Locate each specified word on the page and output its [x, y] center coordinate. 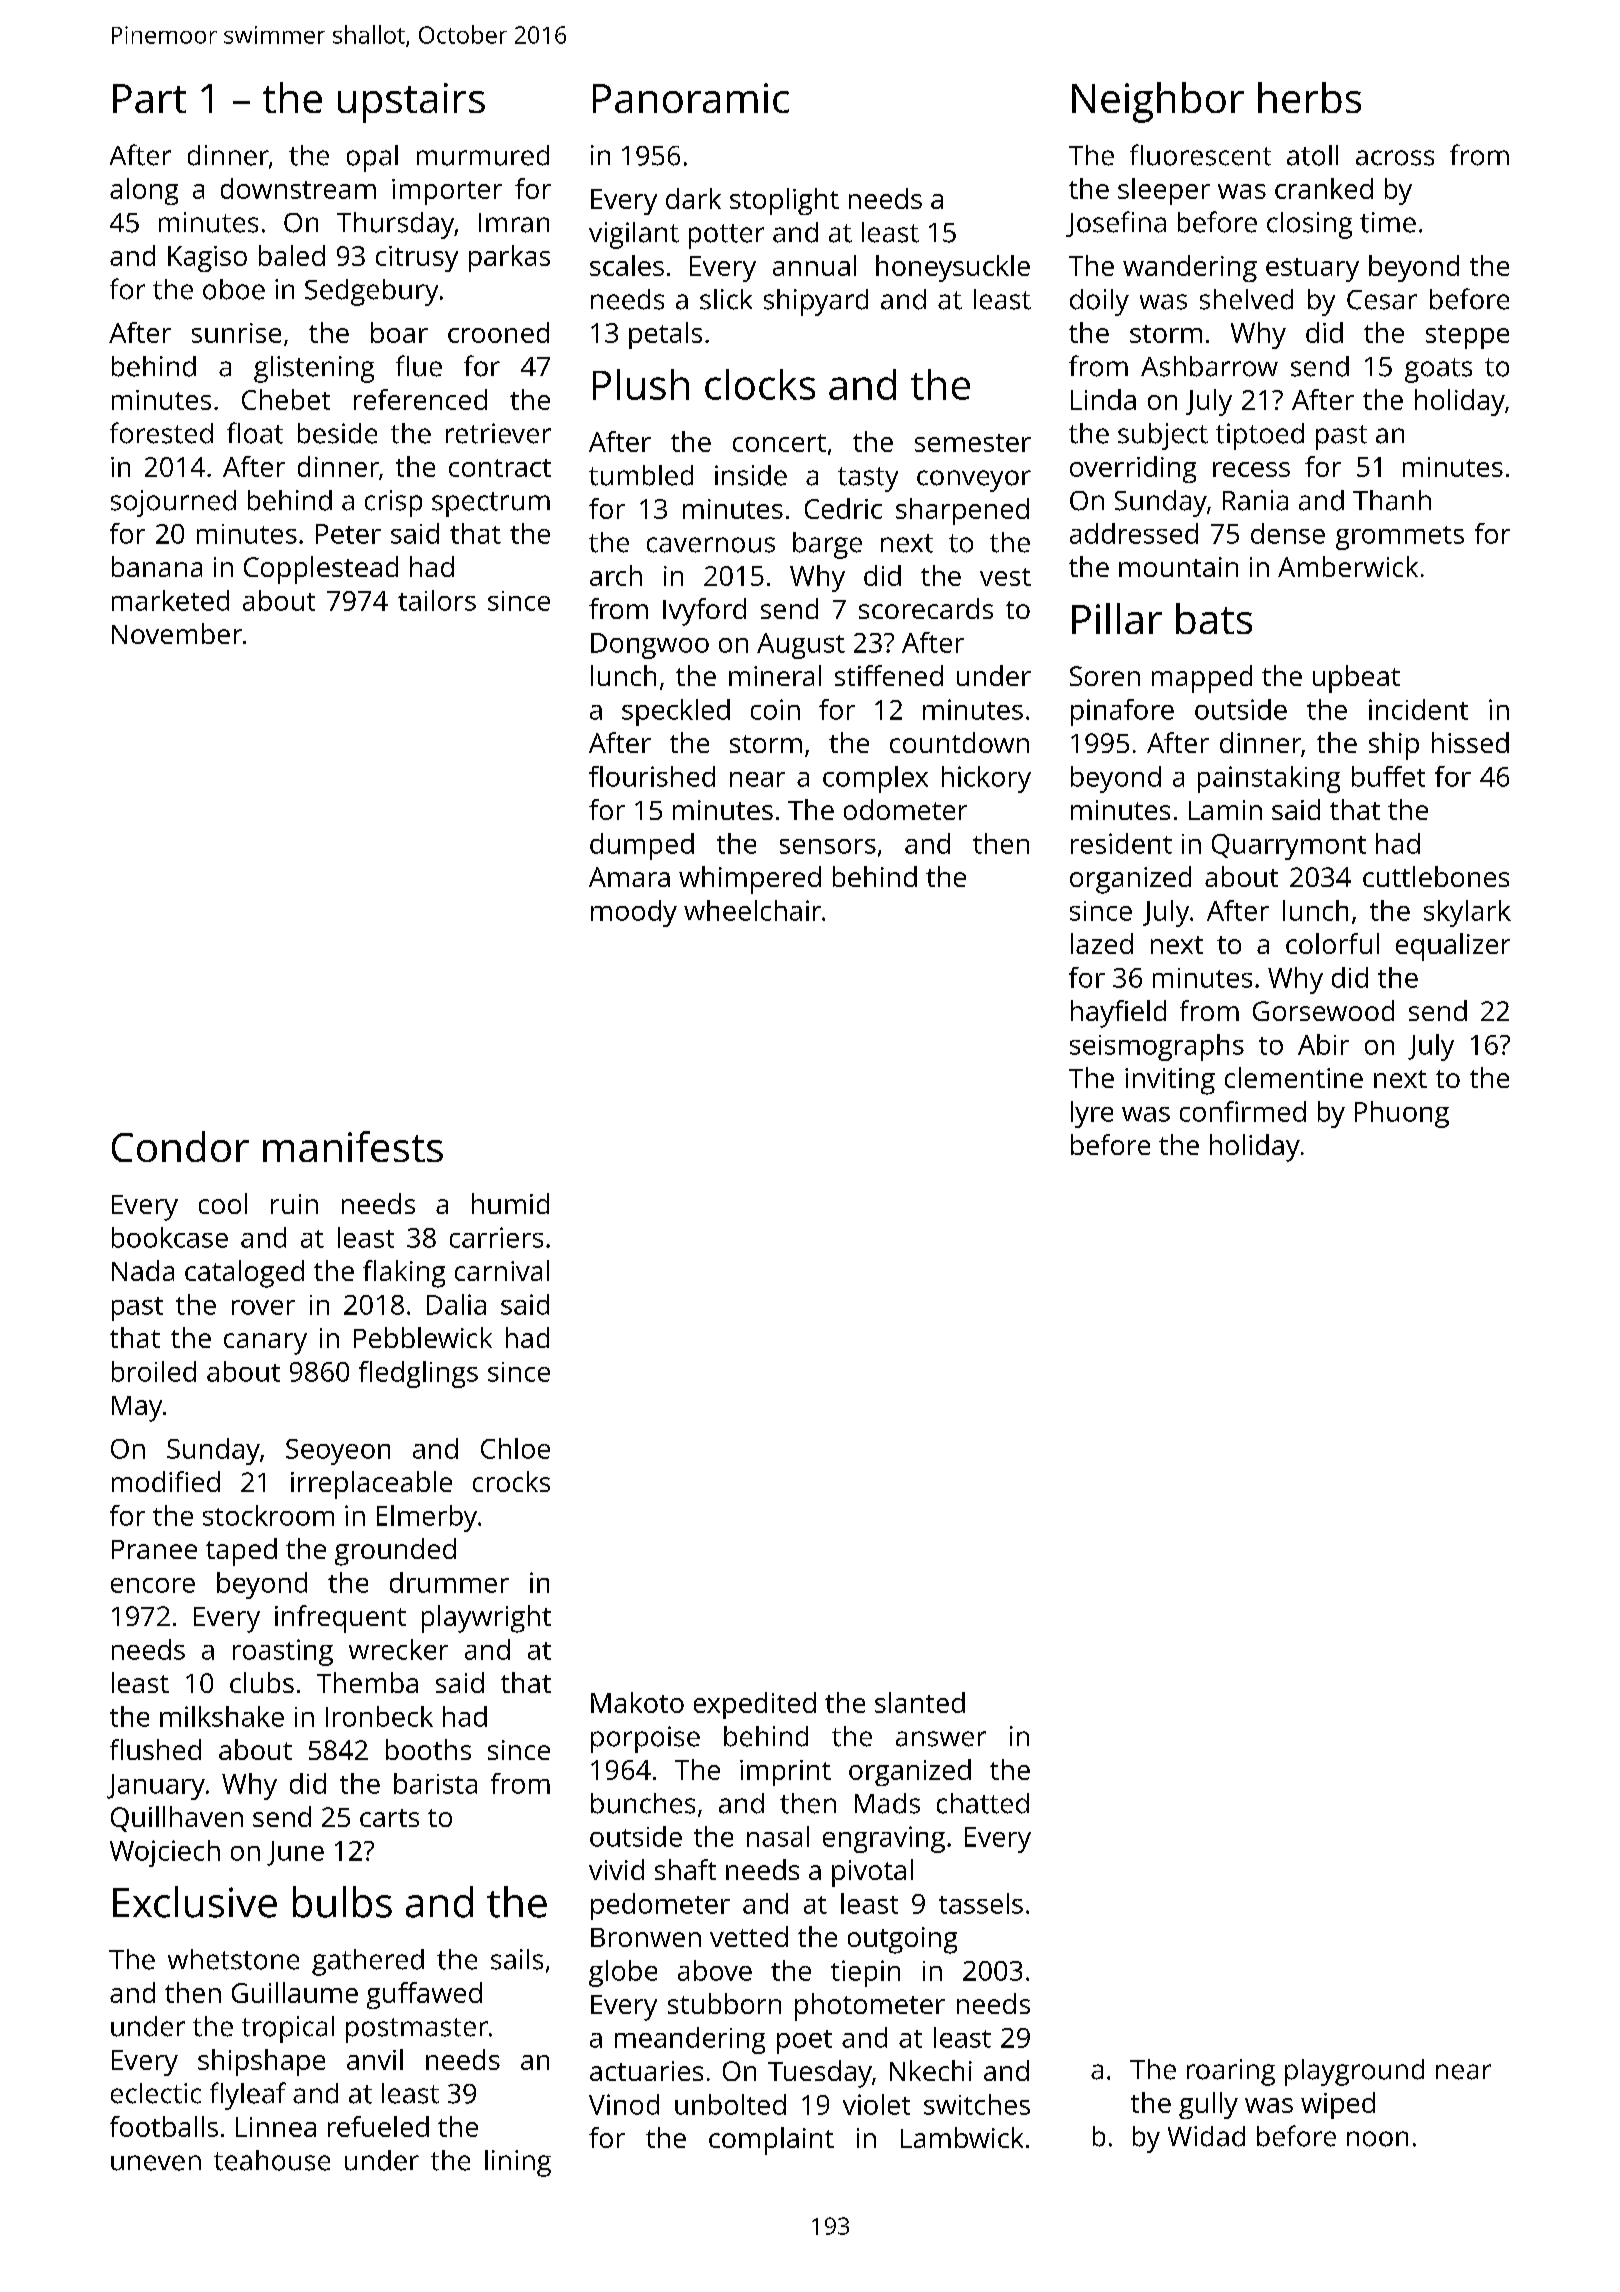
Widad [1206, 2136]
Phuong [1402, 1114]
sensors [828, 846]
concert [779, 443]
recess [1251, 469]
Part [149, 98]
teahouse [272, 2160]
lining [518, 2163]
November [177, 633]
